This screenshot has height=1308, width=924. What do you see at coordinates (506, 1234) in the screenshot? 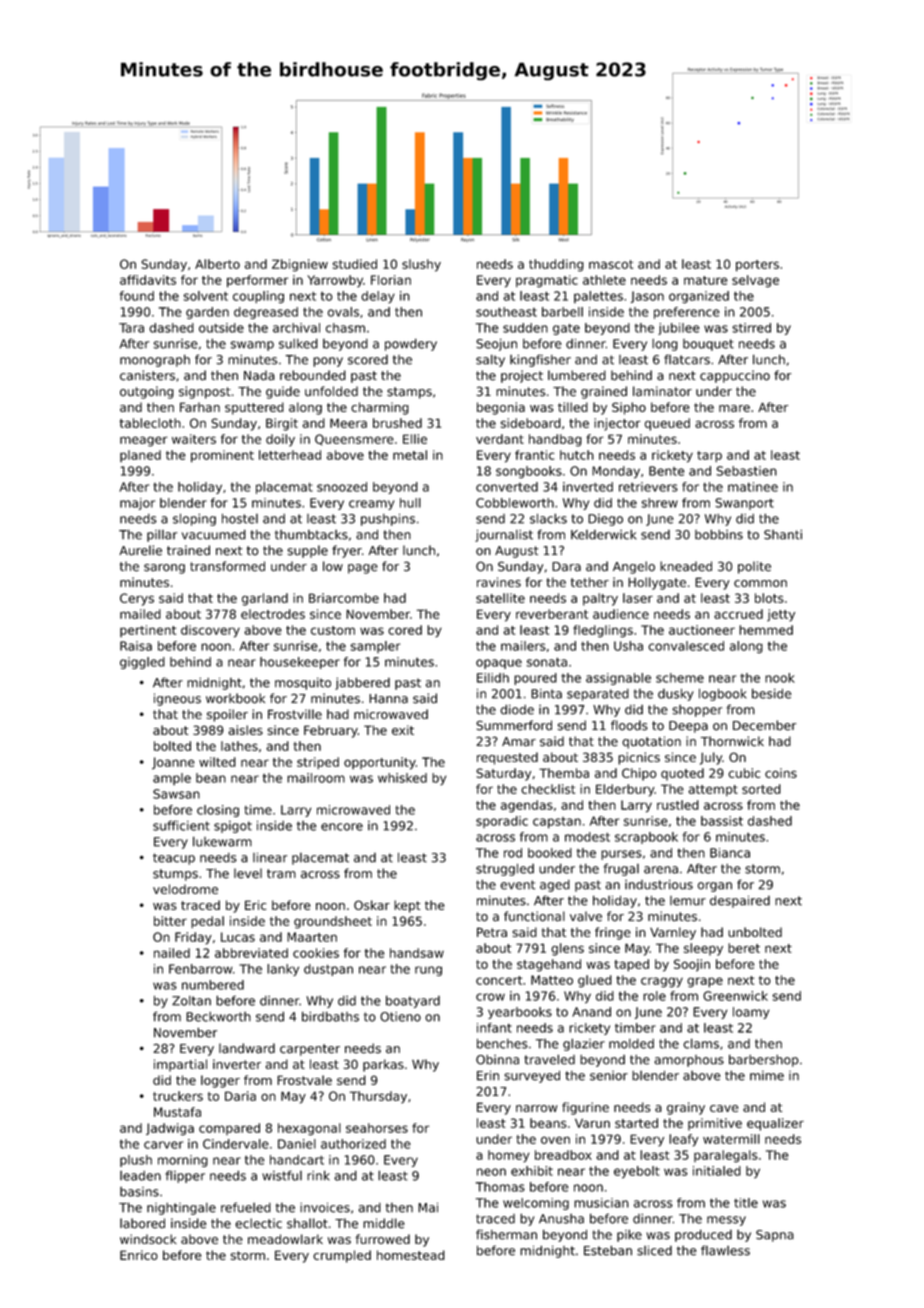
I see `fisherman` at bounding box center [506, 1234].
